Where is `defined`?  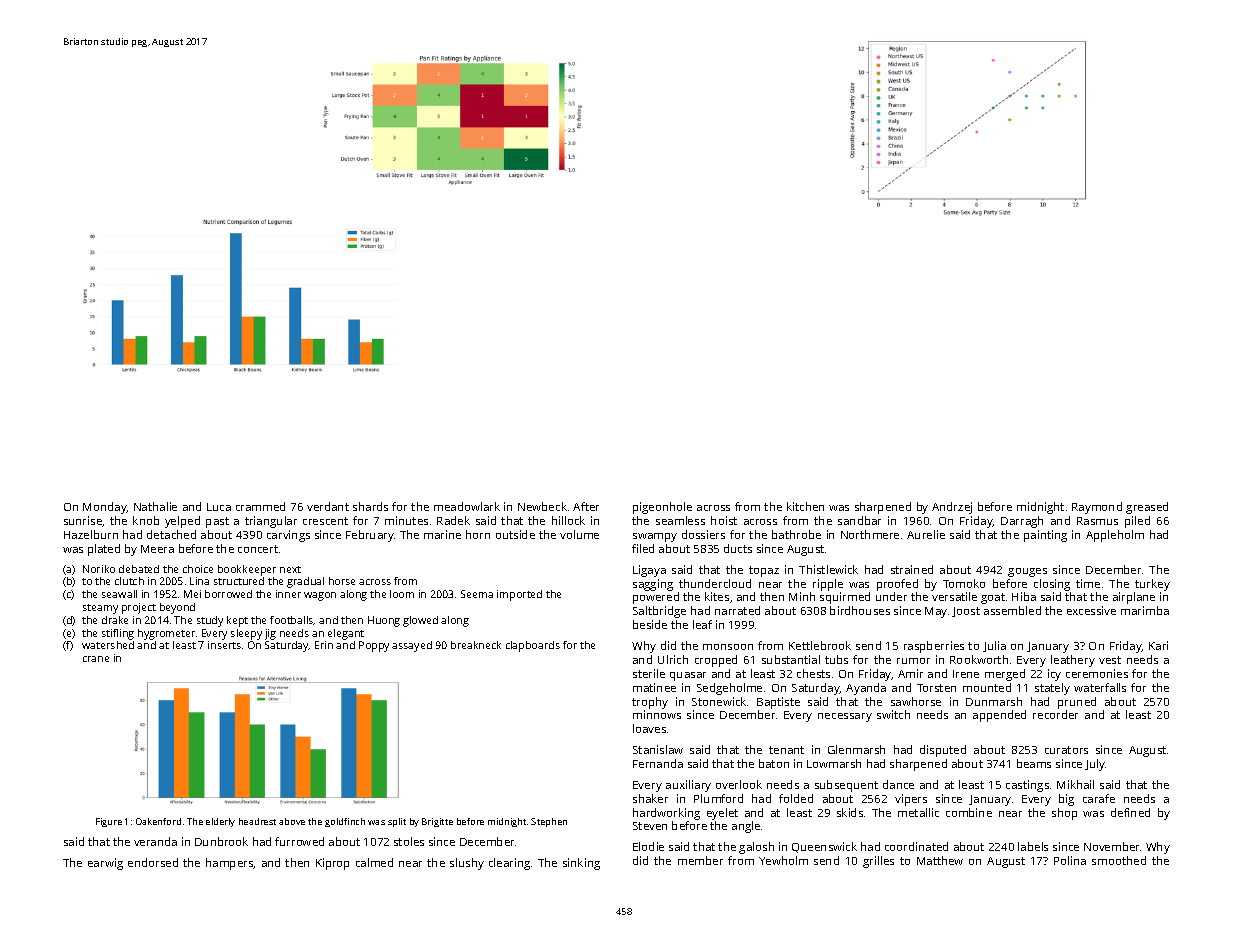
defined is located at coordinates (1130, 812).
